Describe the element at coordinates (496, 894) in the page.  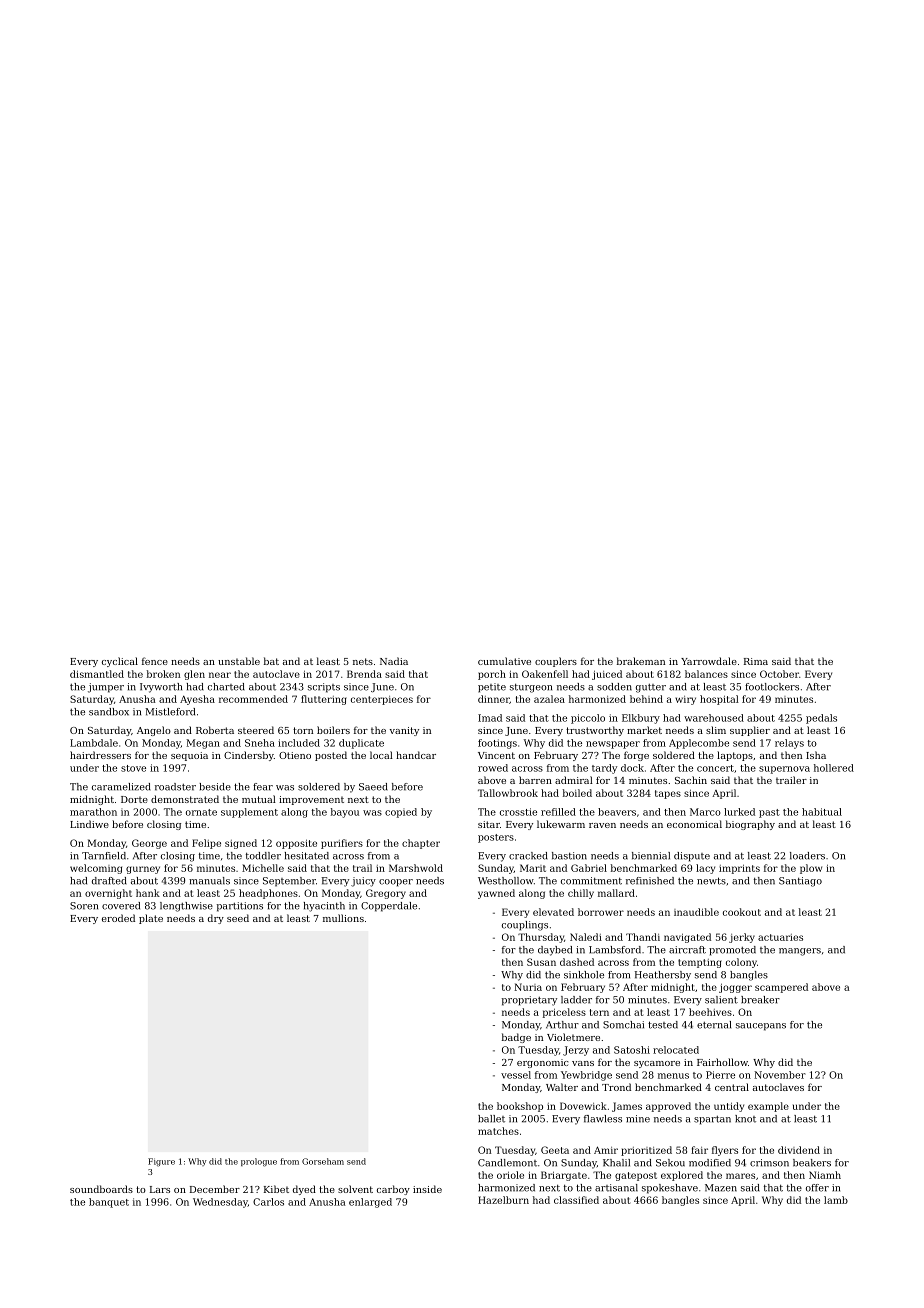
I see `yawned` at that location.
